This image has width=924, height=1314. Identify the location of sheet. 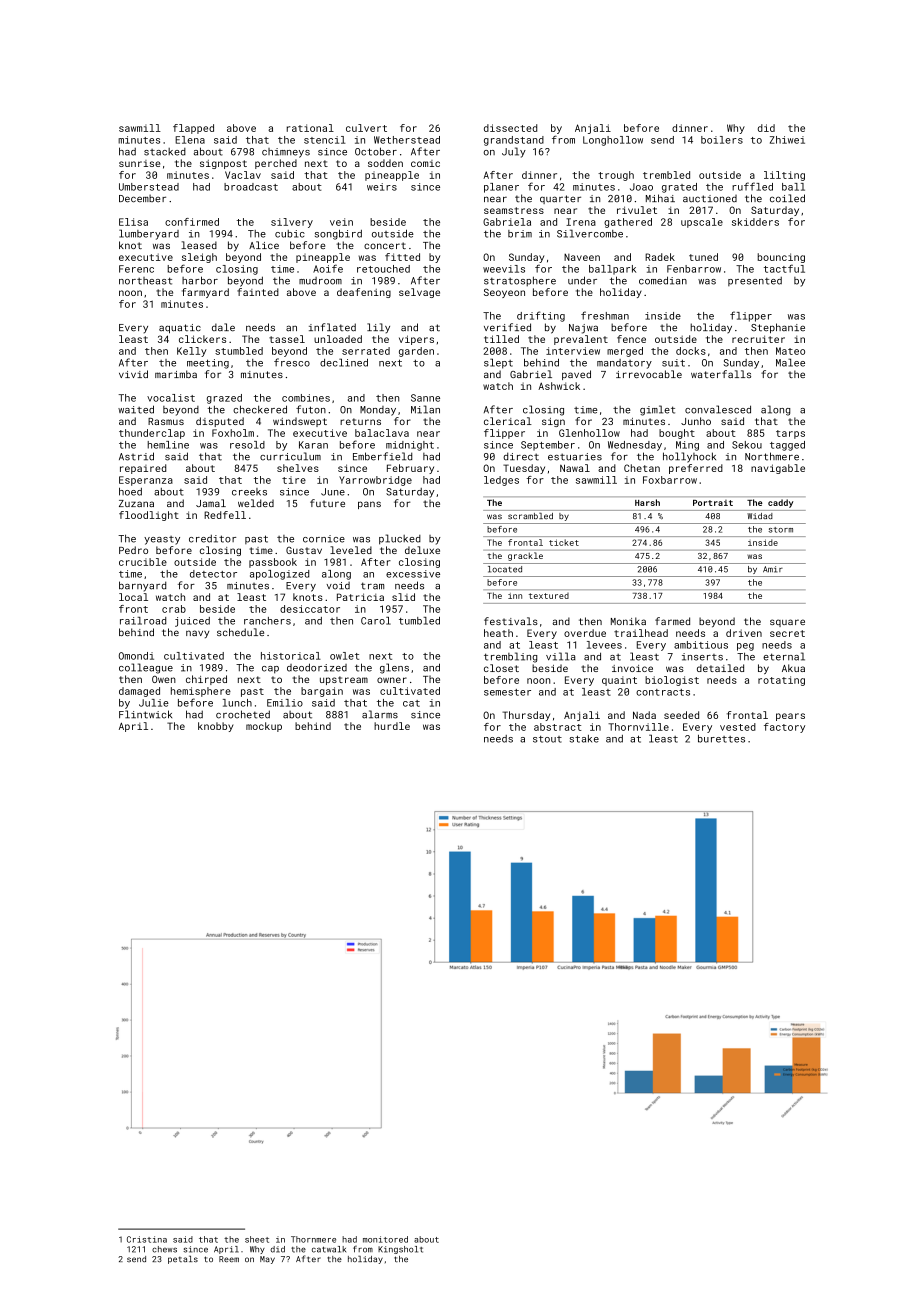
(257, 1239).
